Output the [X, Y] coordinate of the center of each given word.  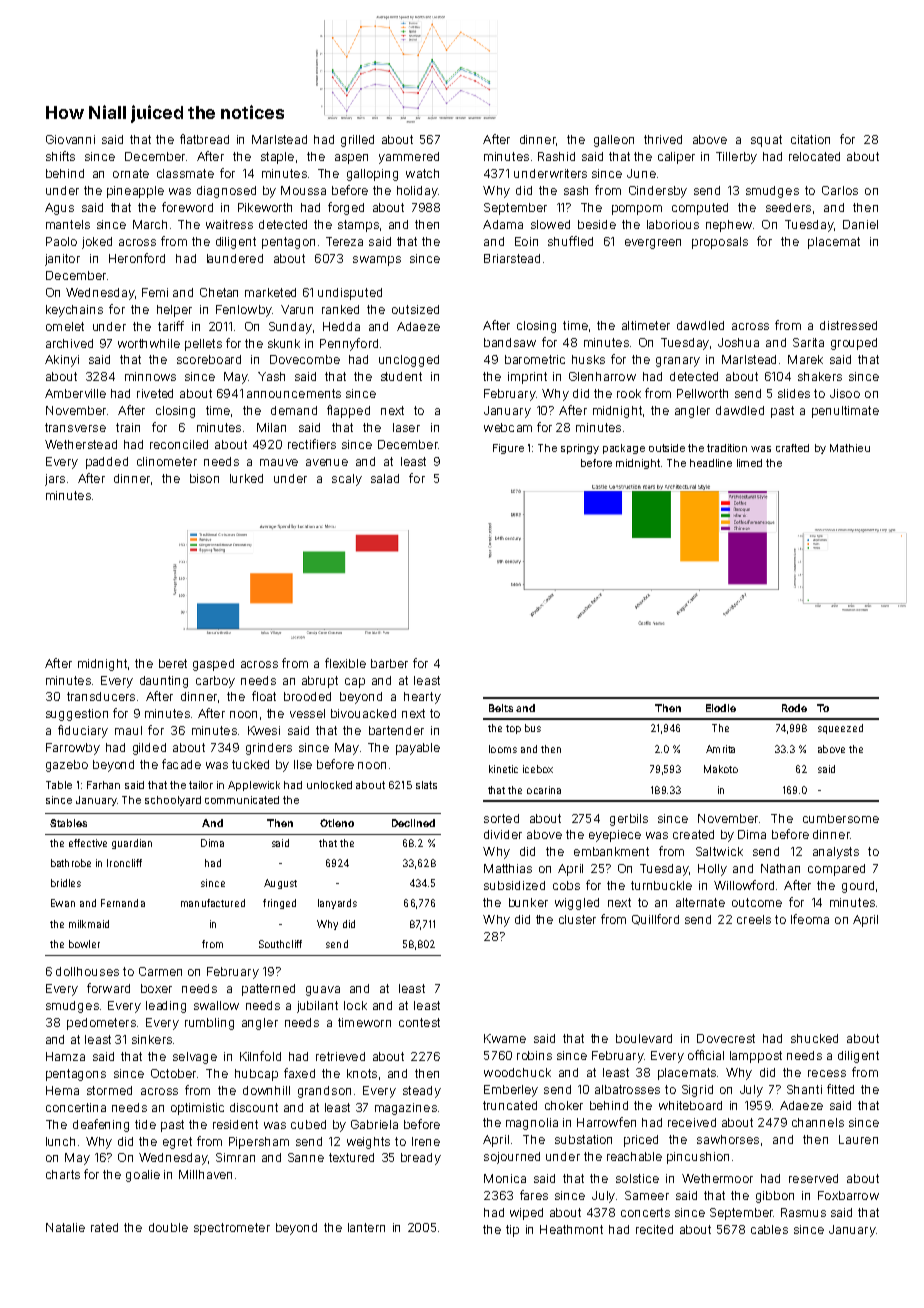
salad [385, 478]
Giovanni [70, 139]
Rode [794, 708]
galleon [614, 141]
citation [810, 139]
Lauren [858, 1139]
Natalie [65, 1227]
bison [204, 478]
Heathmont [571, 1229]
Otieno [337, 823]
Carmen [160, 971]
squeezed [840, 729]
